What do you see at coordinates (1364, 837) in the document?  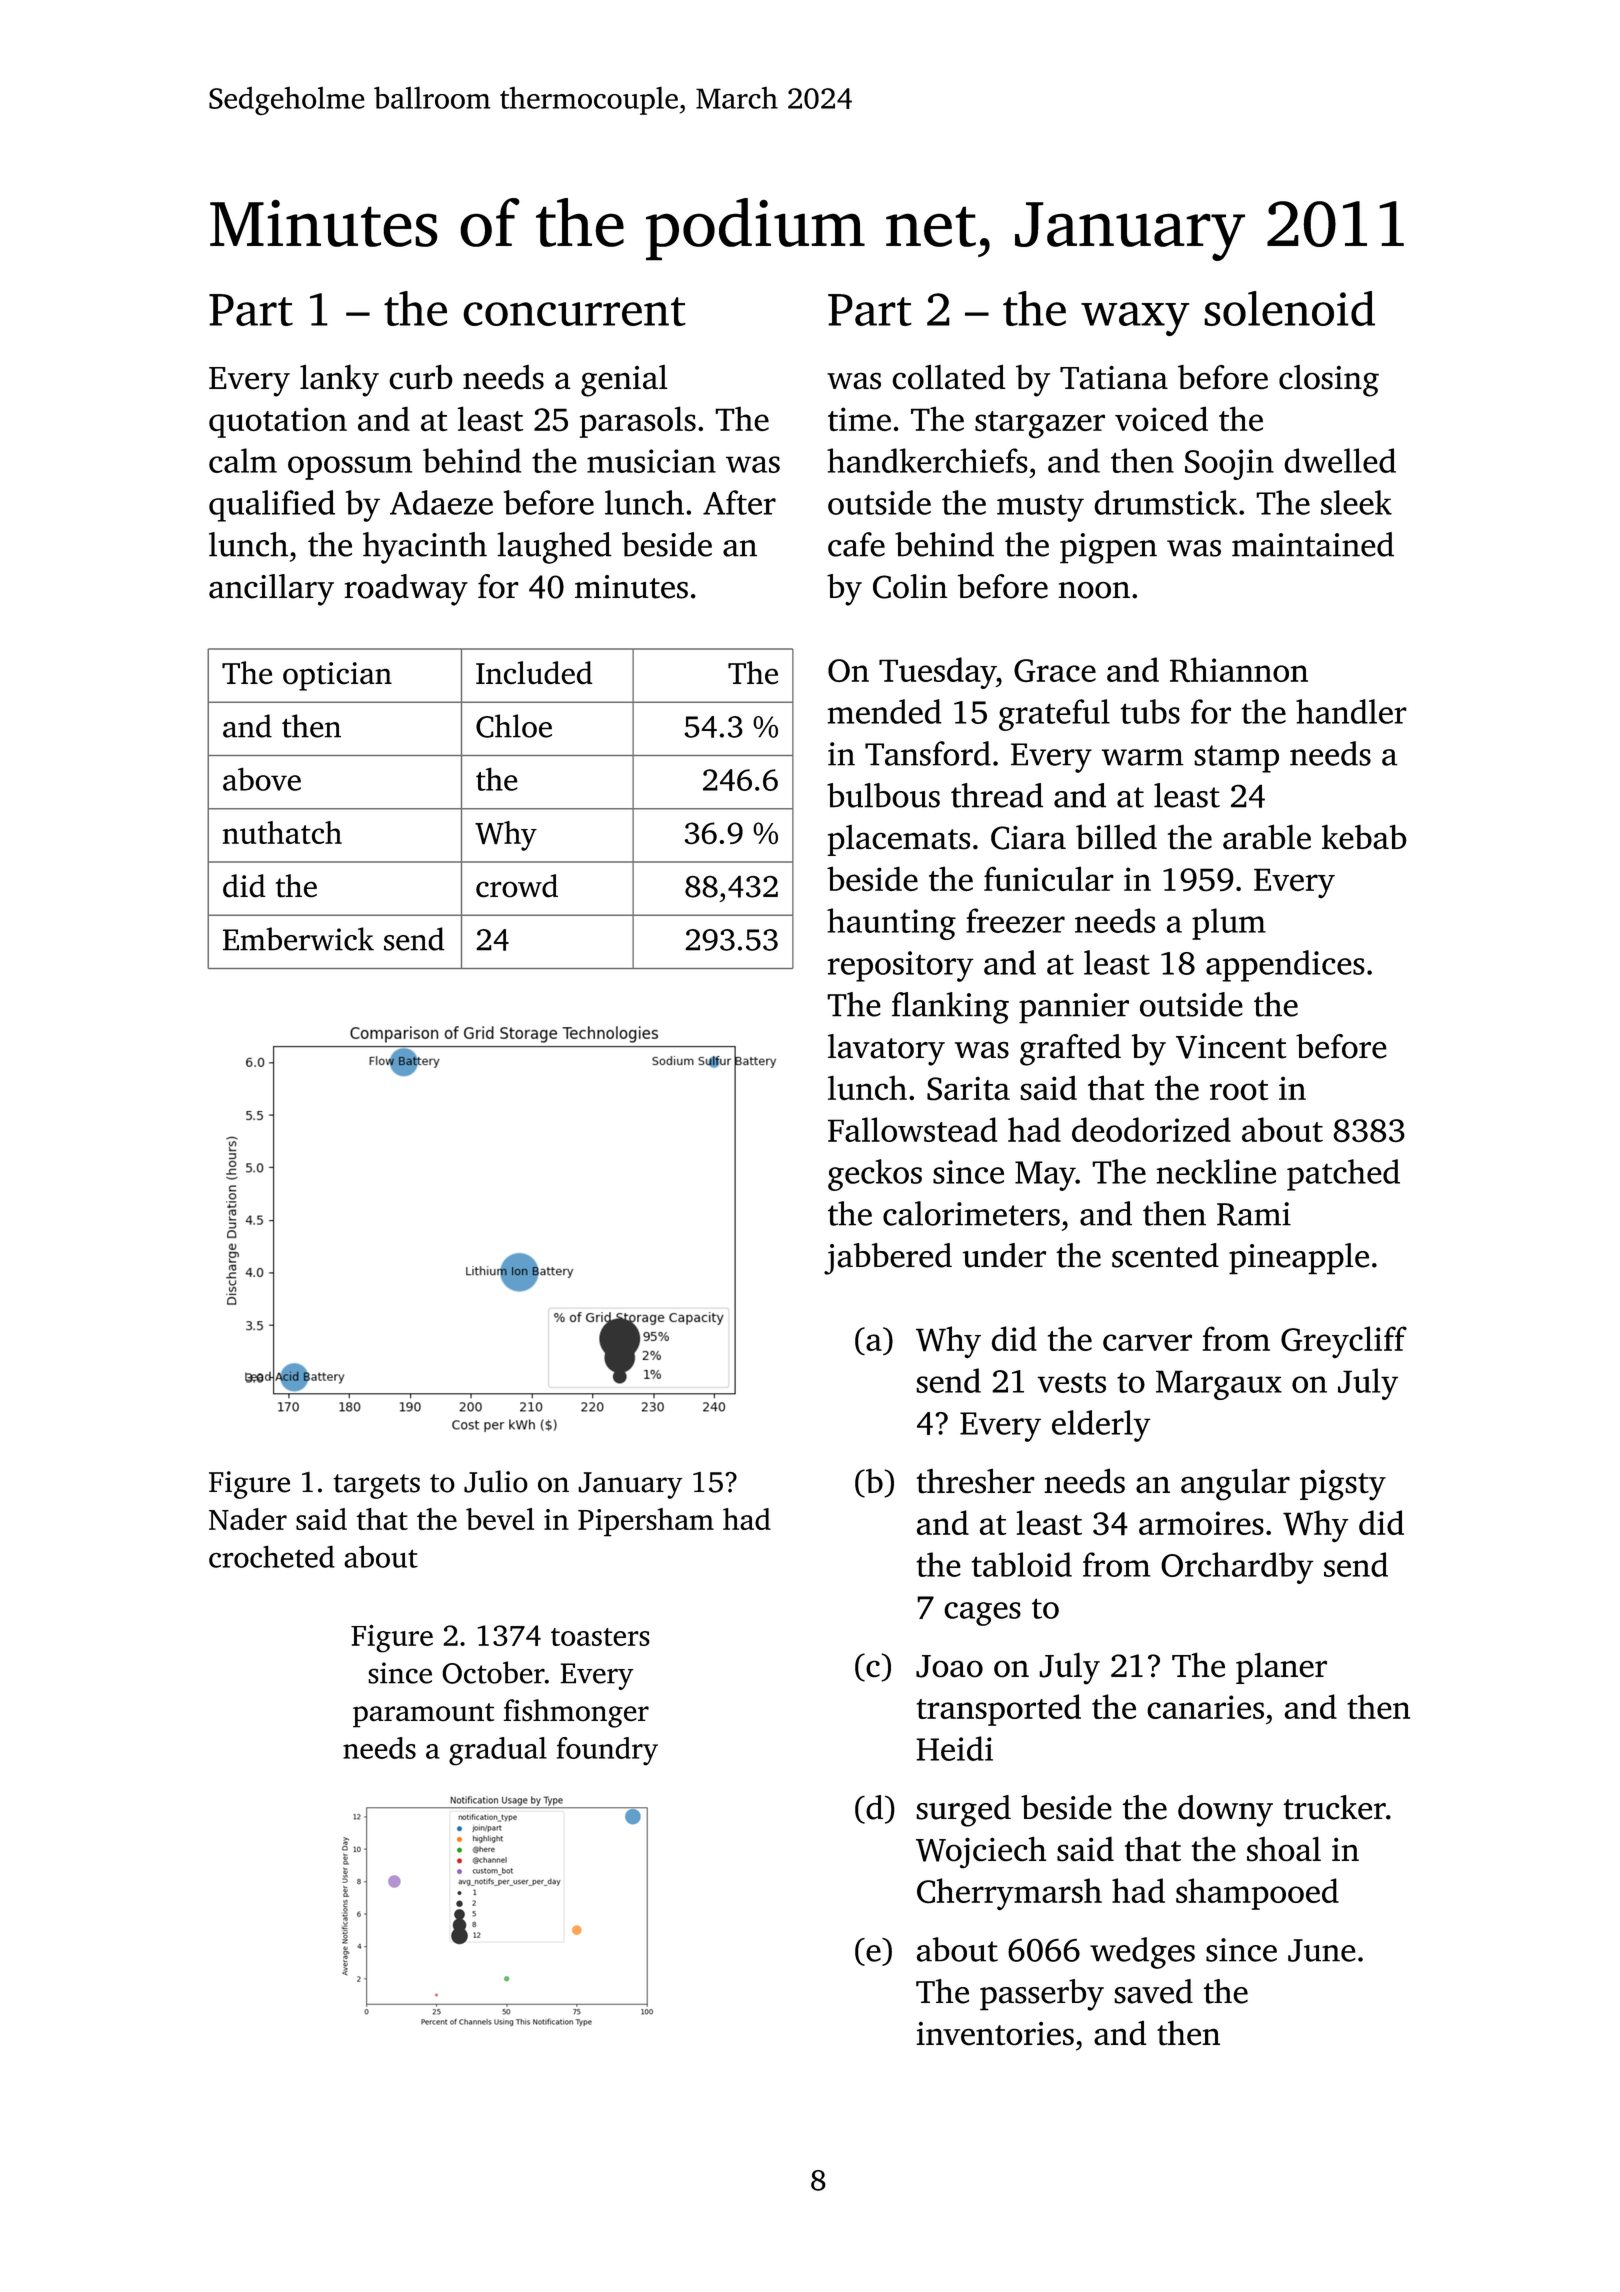 I see `kebab` at bounding box center [1364, 837].
